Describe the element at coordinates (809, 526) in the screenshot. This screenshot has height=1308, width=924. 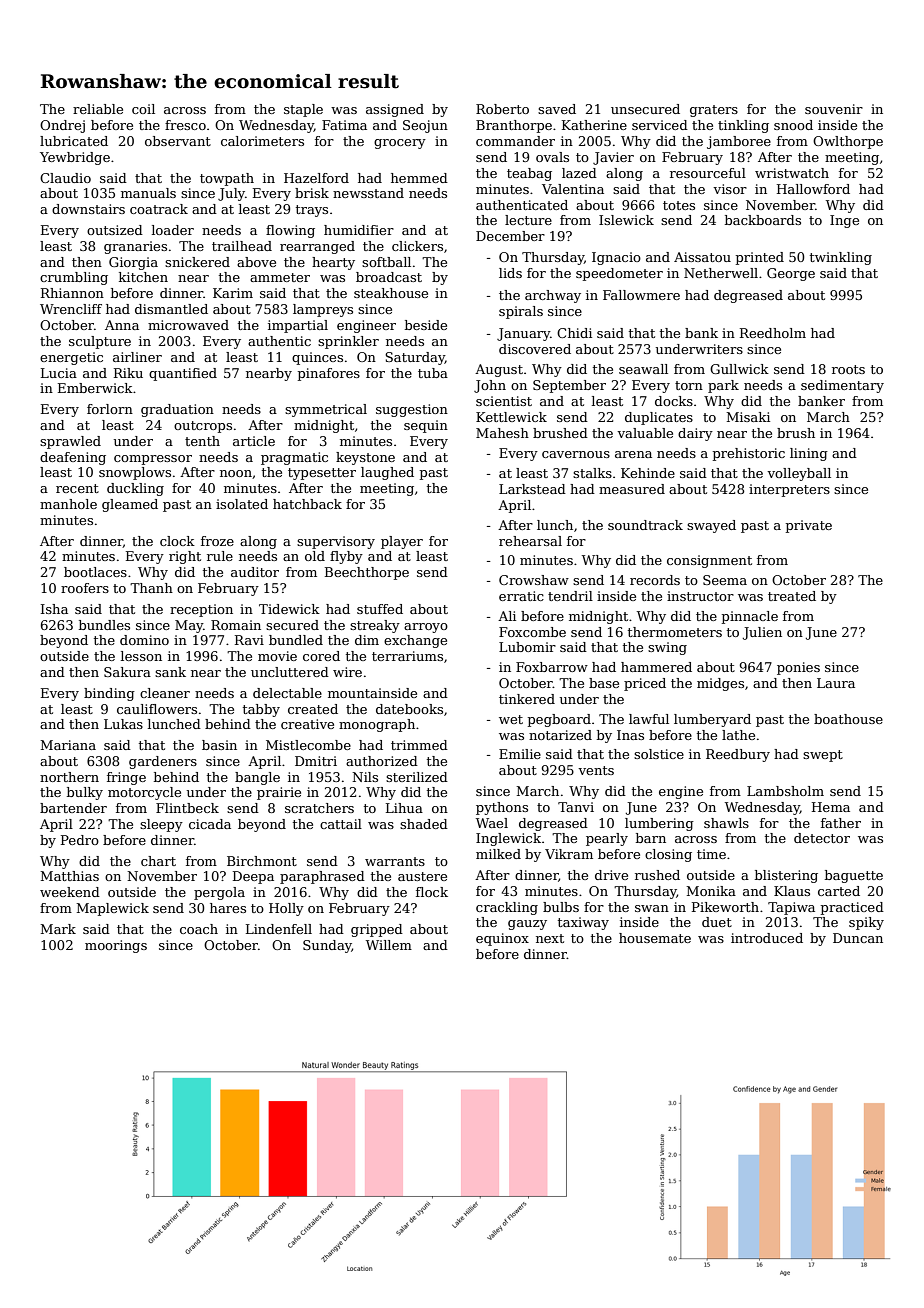
I see `private` at that location.
